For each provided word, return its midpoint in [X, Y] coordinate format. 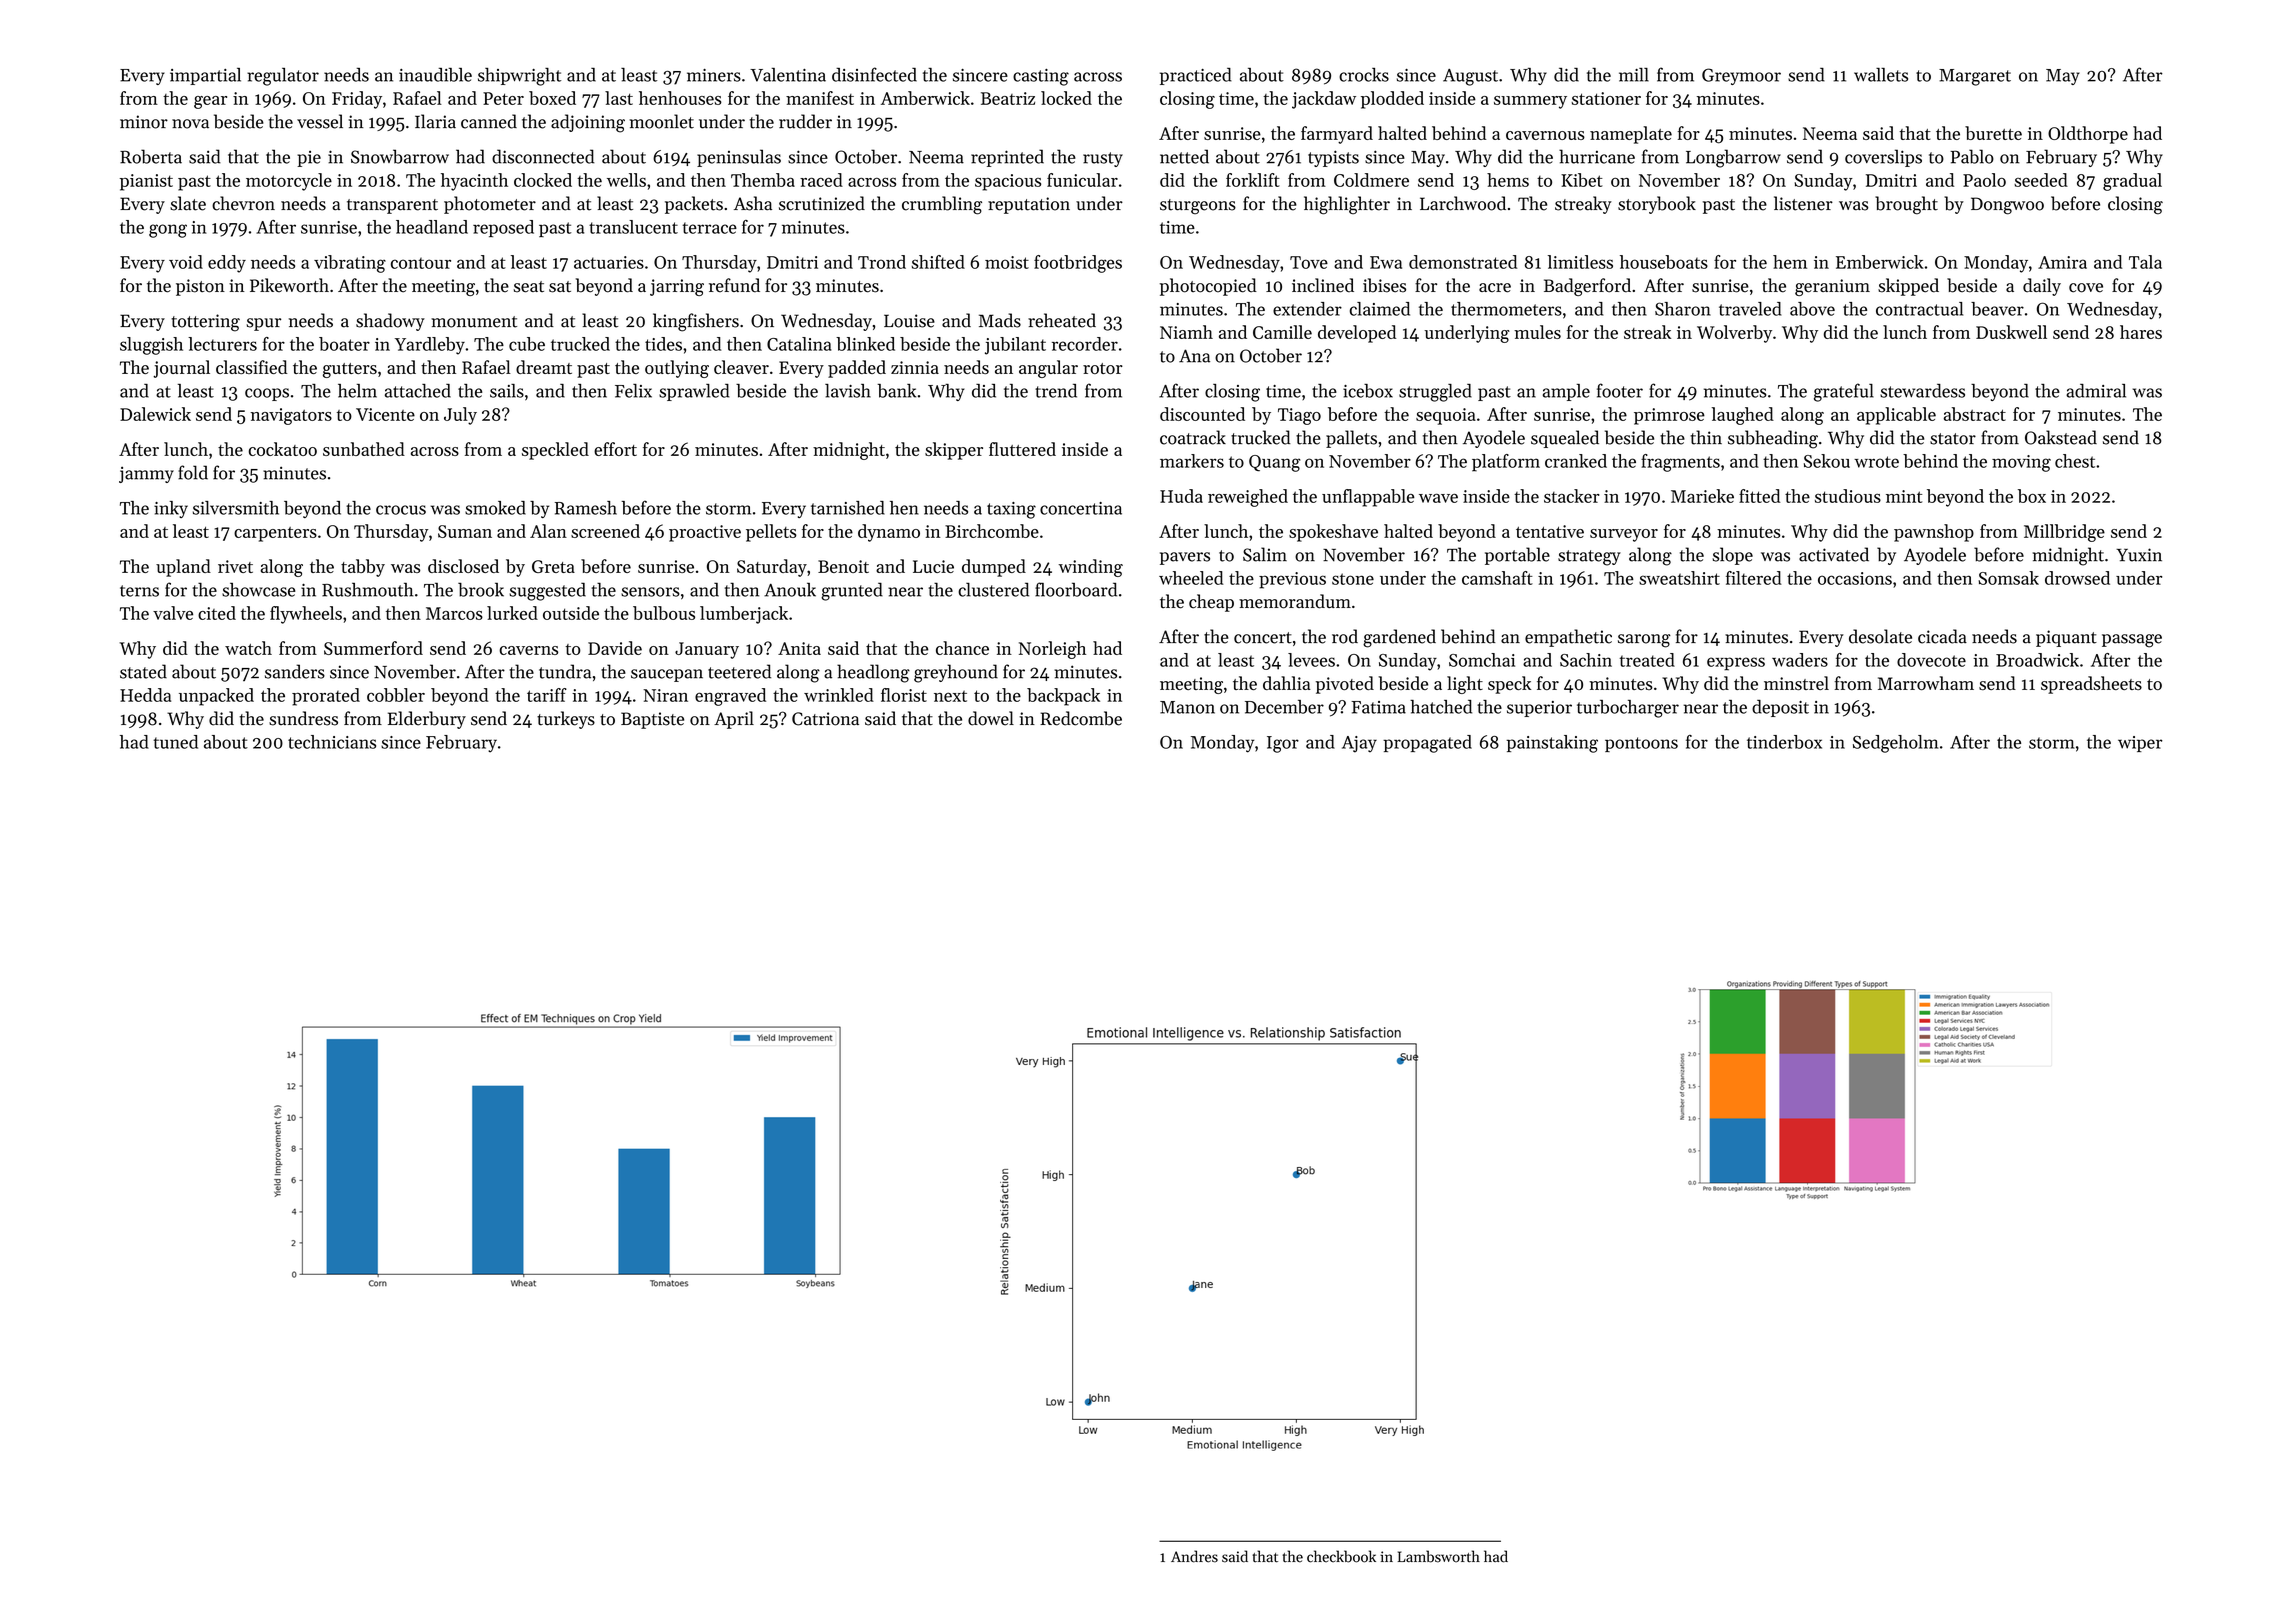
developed [1357, 334]
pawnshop [1934, 533]
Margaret [1975, 77]
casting [1041, 77]
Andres [1194, 1556]
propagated [1427, 744]
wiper [2140, 744]
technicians [332, 742]
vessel [320, 121]
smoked [495, 508]
